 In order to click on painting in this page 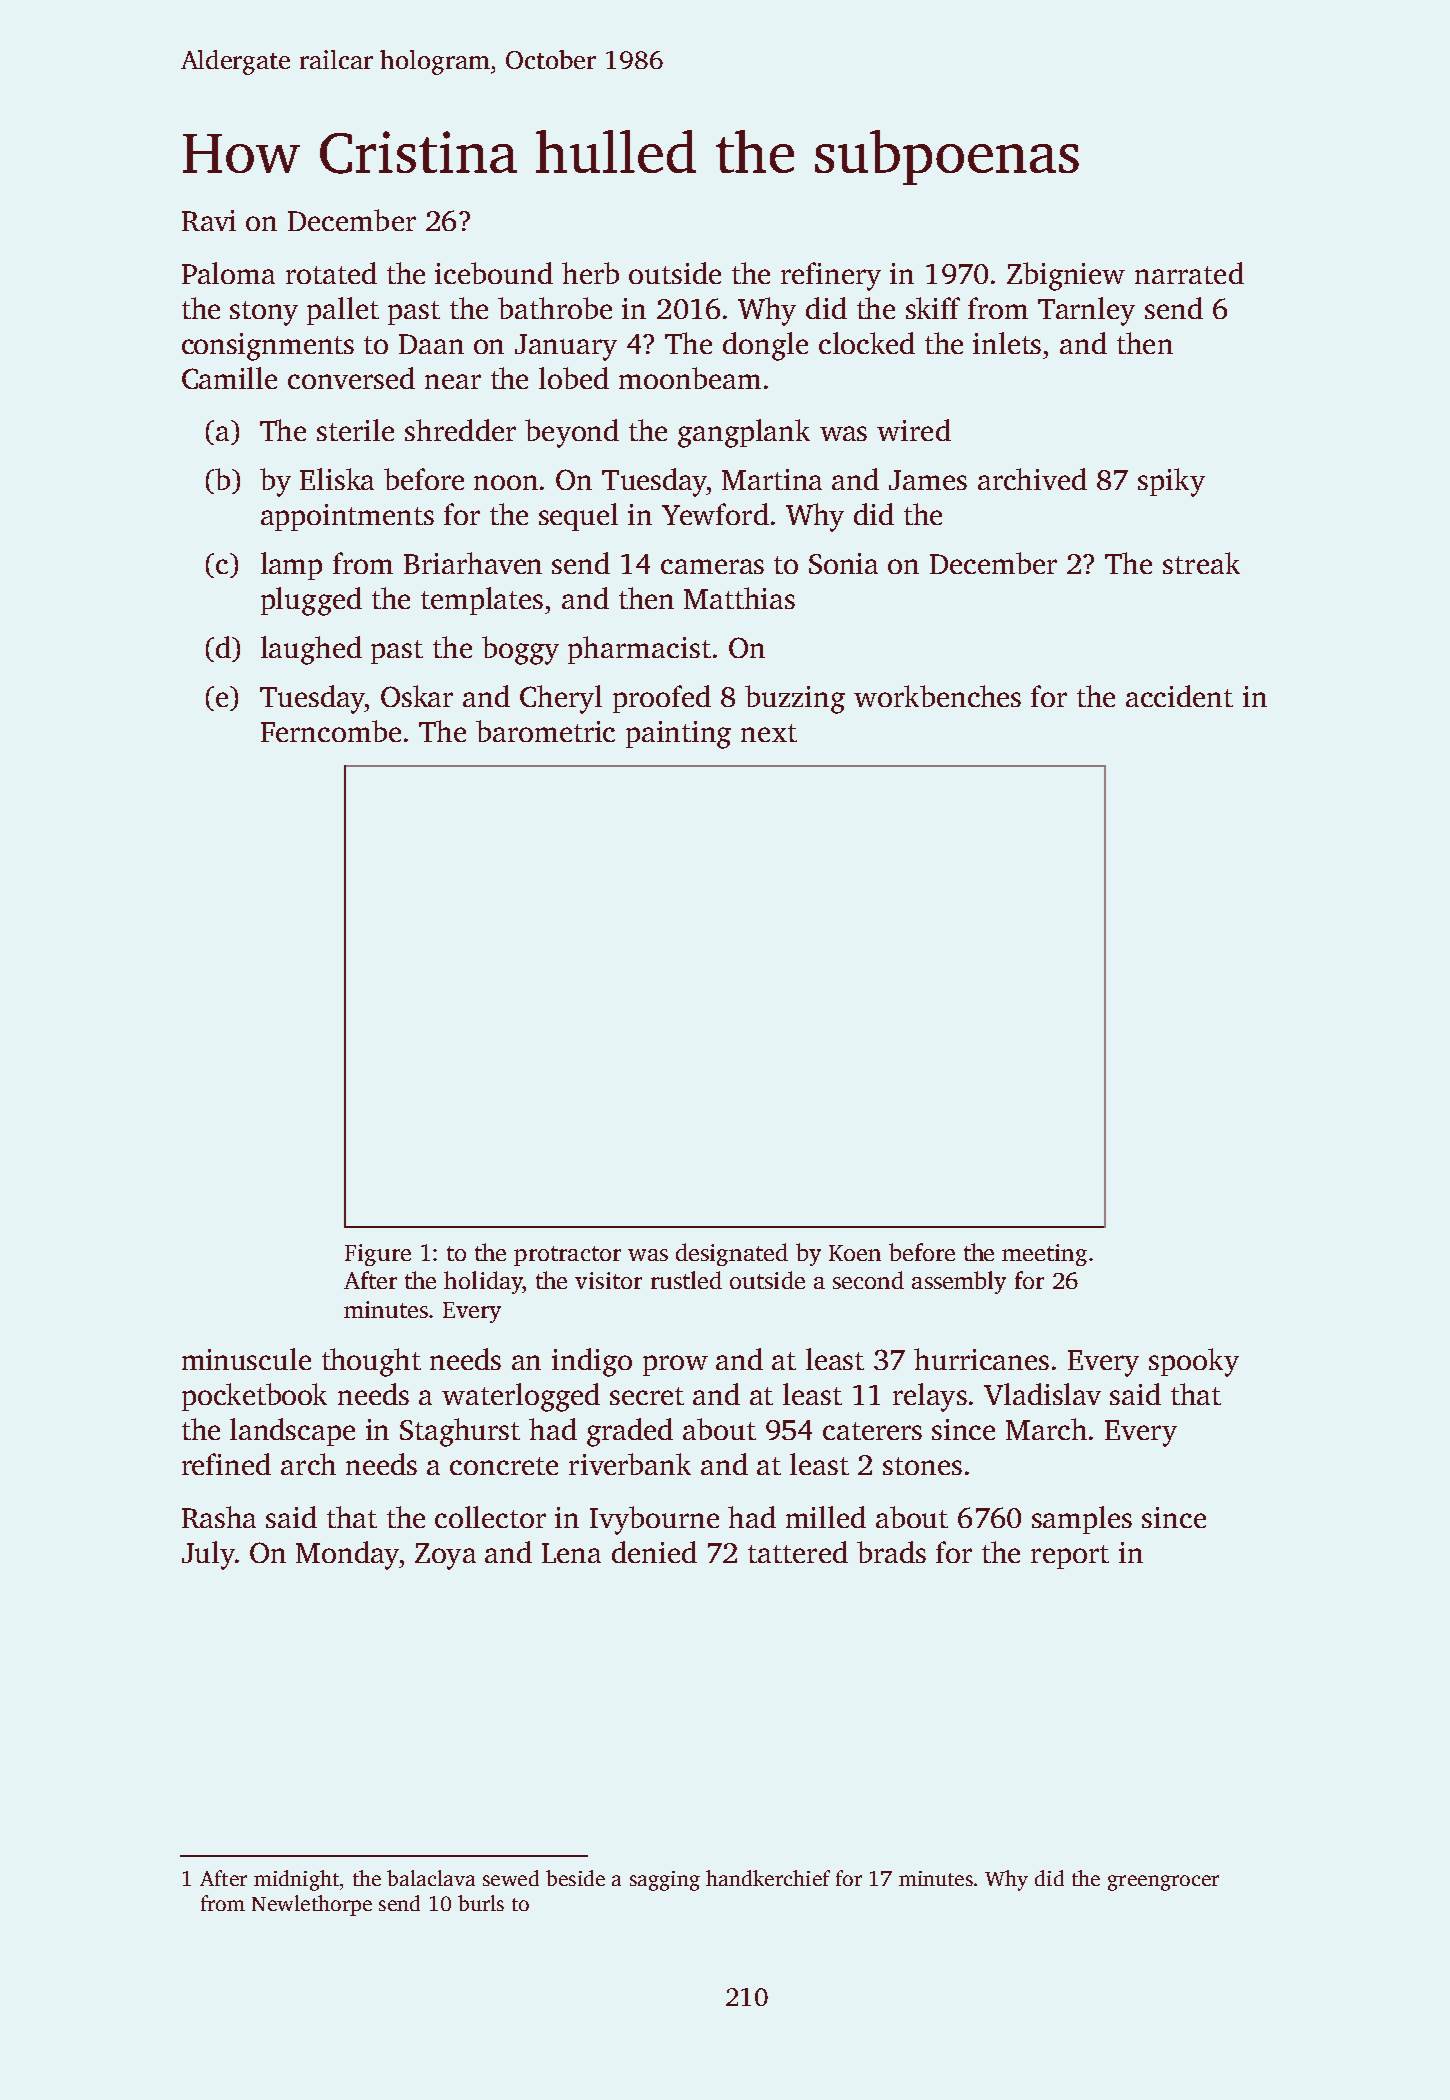, I will do `click(678, 735)`.
